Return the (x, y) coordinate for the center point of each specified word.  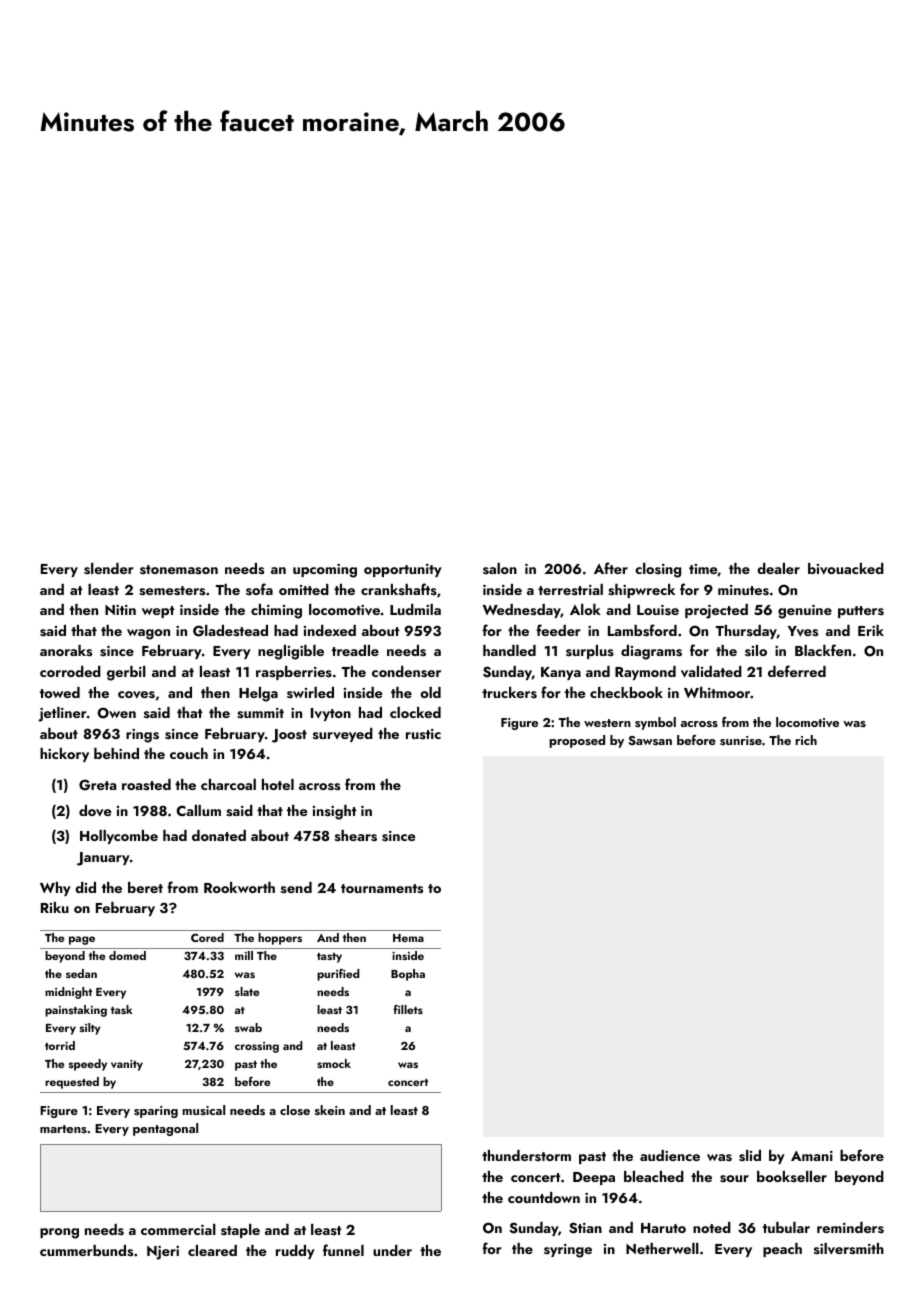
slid (750, 1156)
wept (158, 612)
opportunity (403, 570)
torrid (60, 1045)
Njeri (163, 1253)
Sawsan (650, 741)
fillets (408, 1009)
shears (356, 836)
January (103, 859)
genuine (805, 612)
